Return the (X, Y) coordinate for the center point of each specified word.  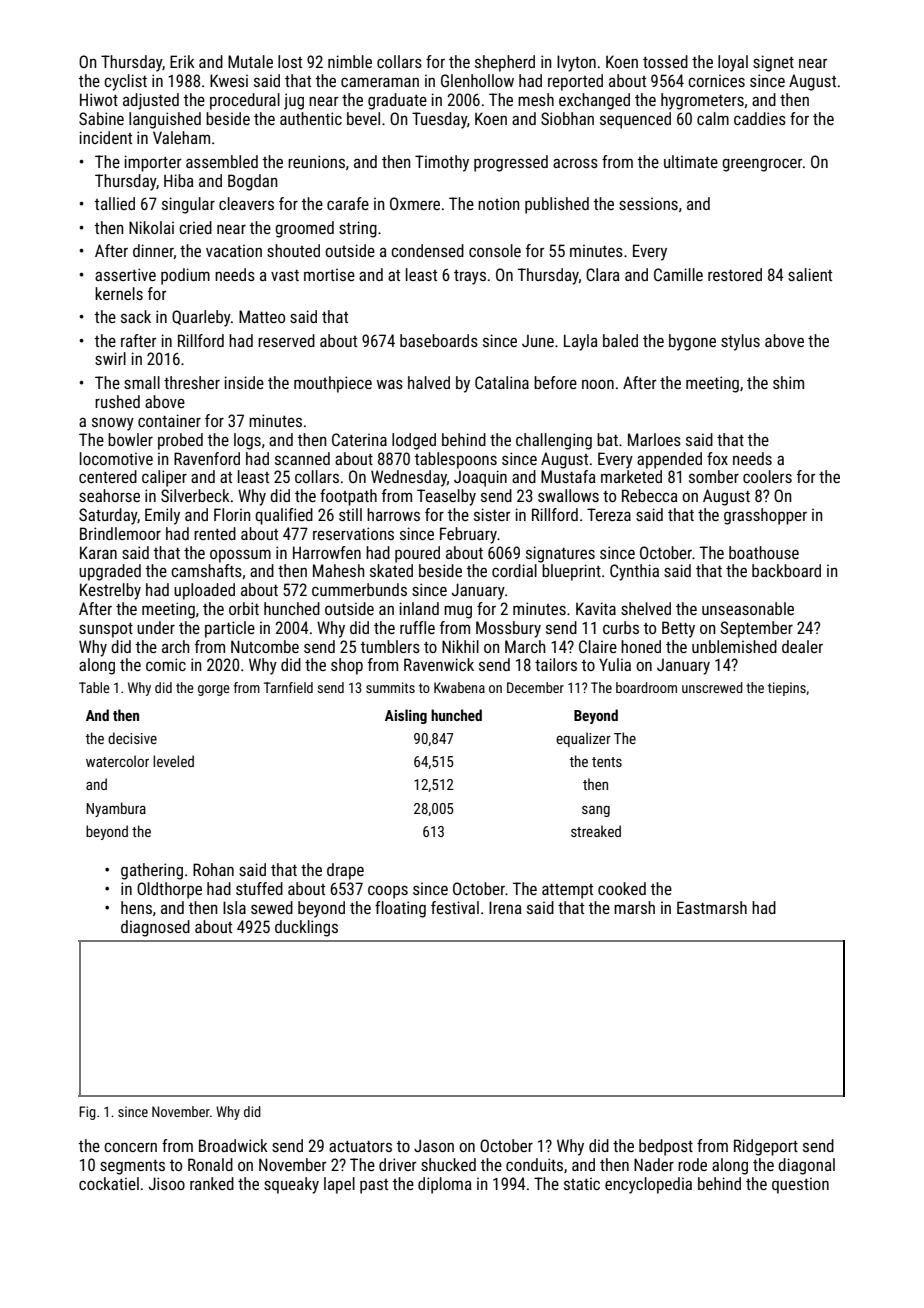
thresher (192, 382)
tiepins (787, 689)
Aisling (406, 716)
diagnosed (155, 928)
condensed (427, 250)
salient (810, 274)
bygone (692, 342)
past (374, 1186)
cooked (622, 888)
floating (400, 909)
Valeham (181, 137)
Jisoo (167, 1183)
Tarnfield (288, 687)
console (495, 250)
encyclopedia (648, 1185)
